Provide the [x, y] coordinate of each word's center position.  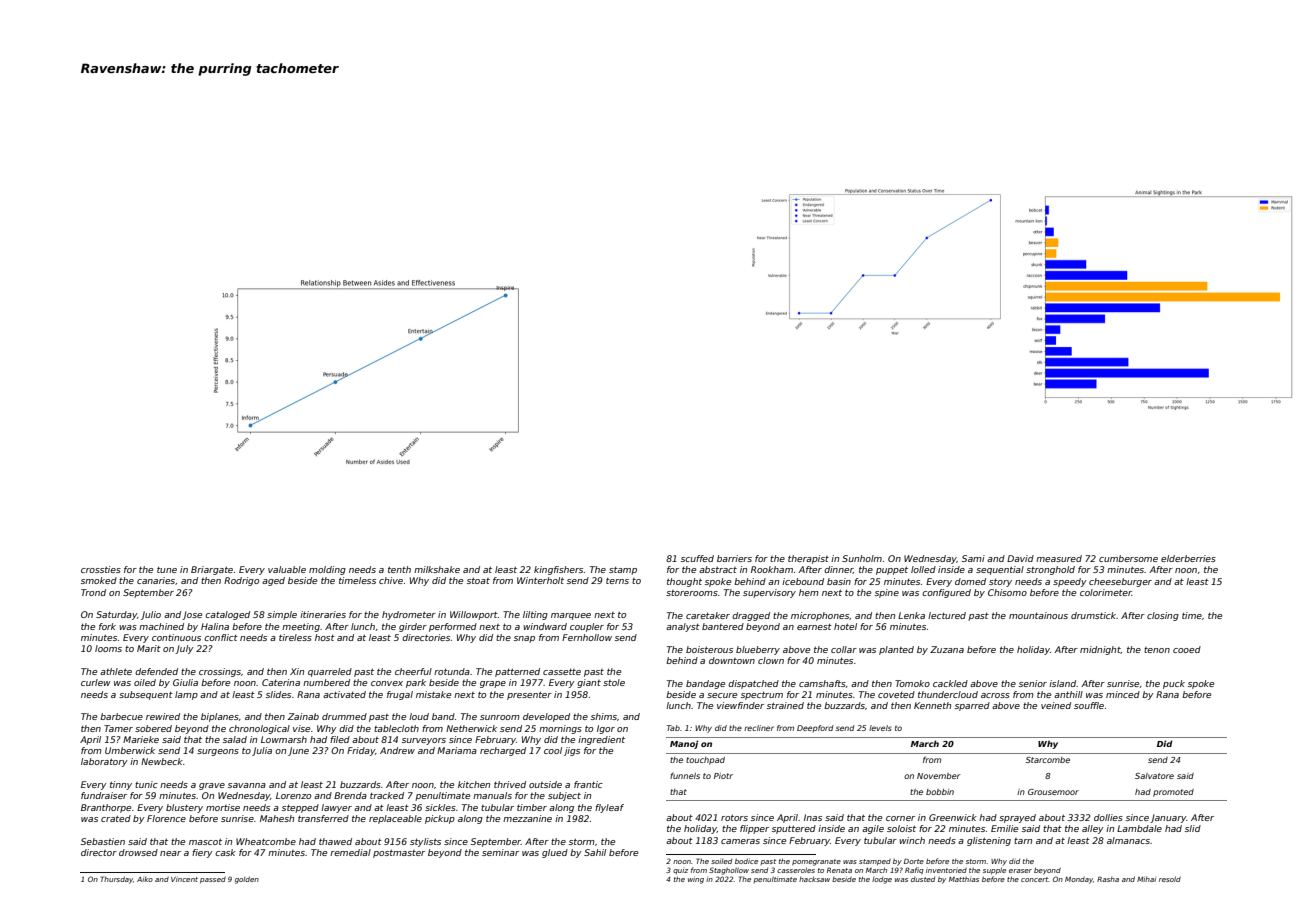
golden [247, 880]
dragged [751, 616]
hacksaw [814, 879]
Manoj [684, 744]
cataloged [227, 615]
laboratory [104, 762]
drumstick [1094, 615]
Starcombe [1048, 760]
